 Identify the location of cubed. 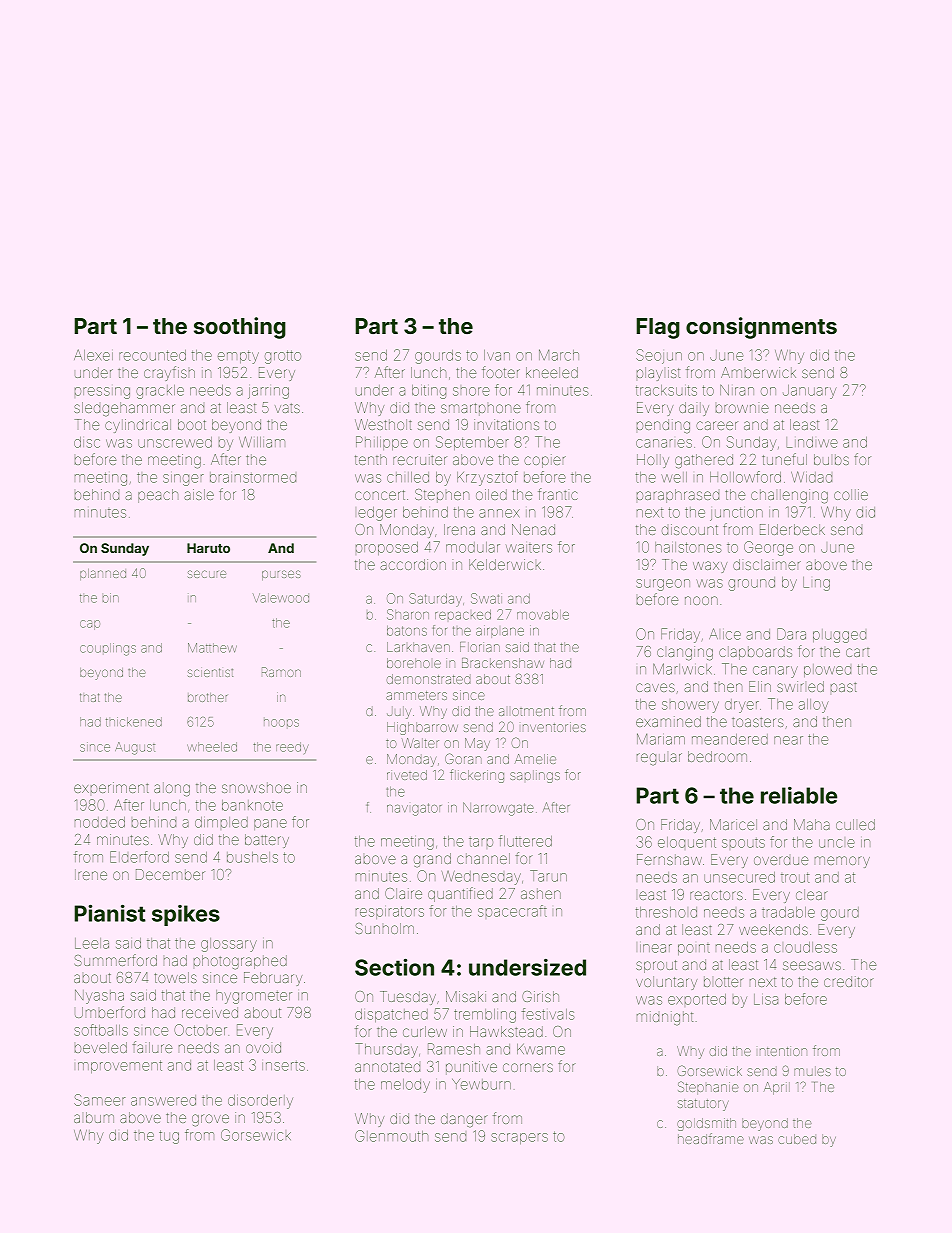
(797, 1139).
